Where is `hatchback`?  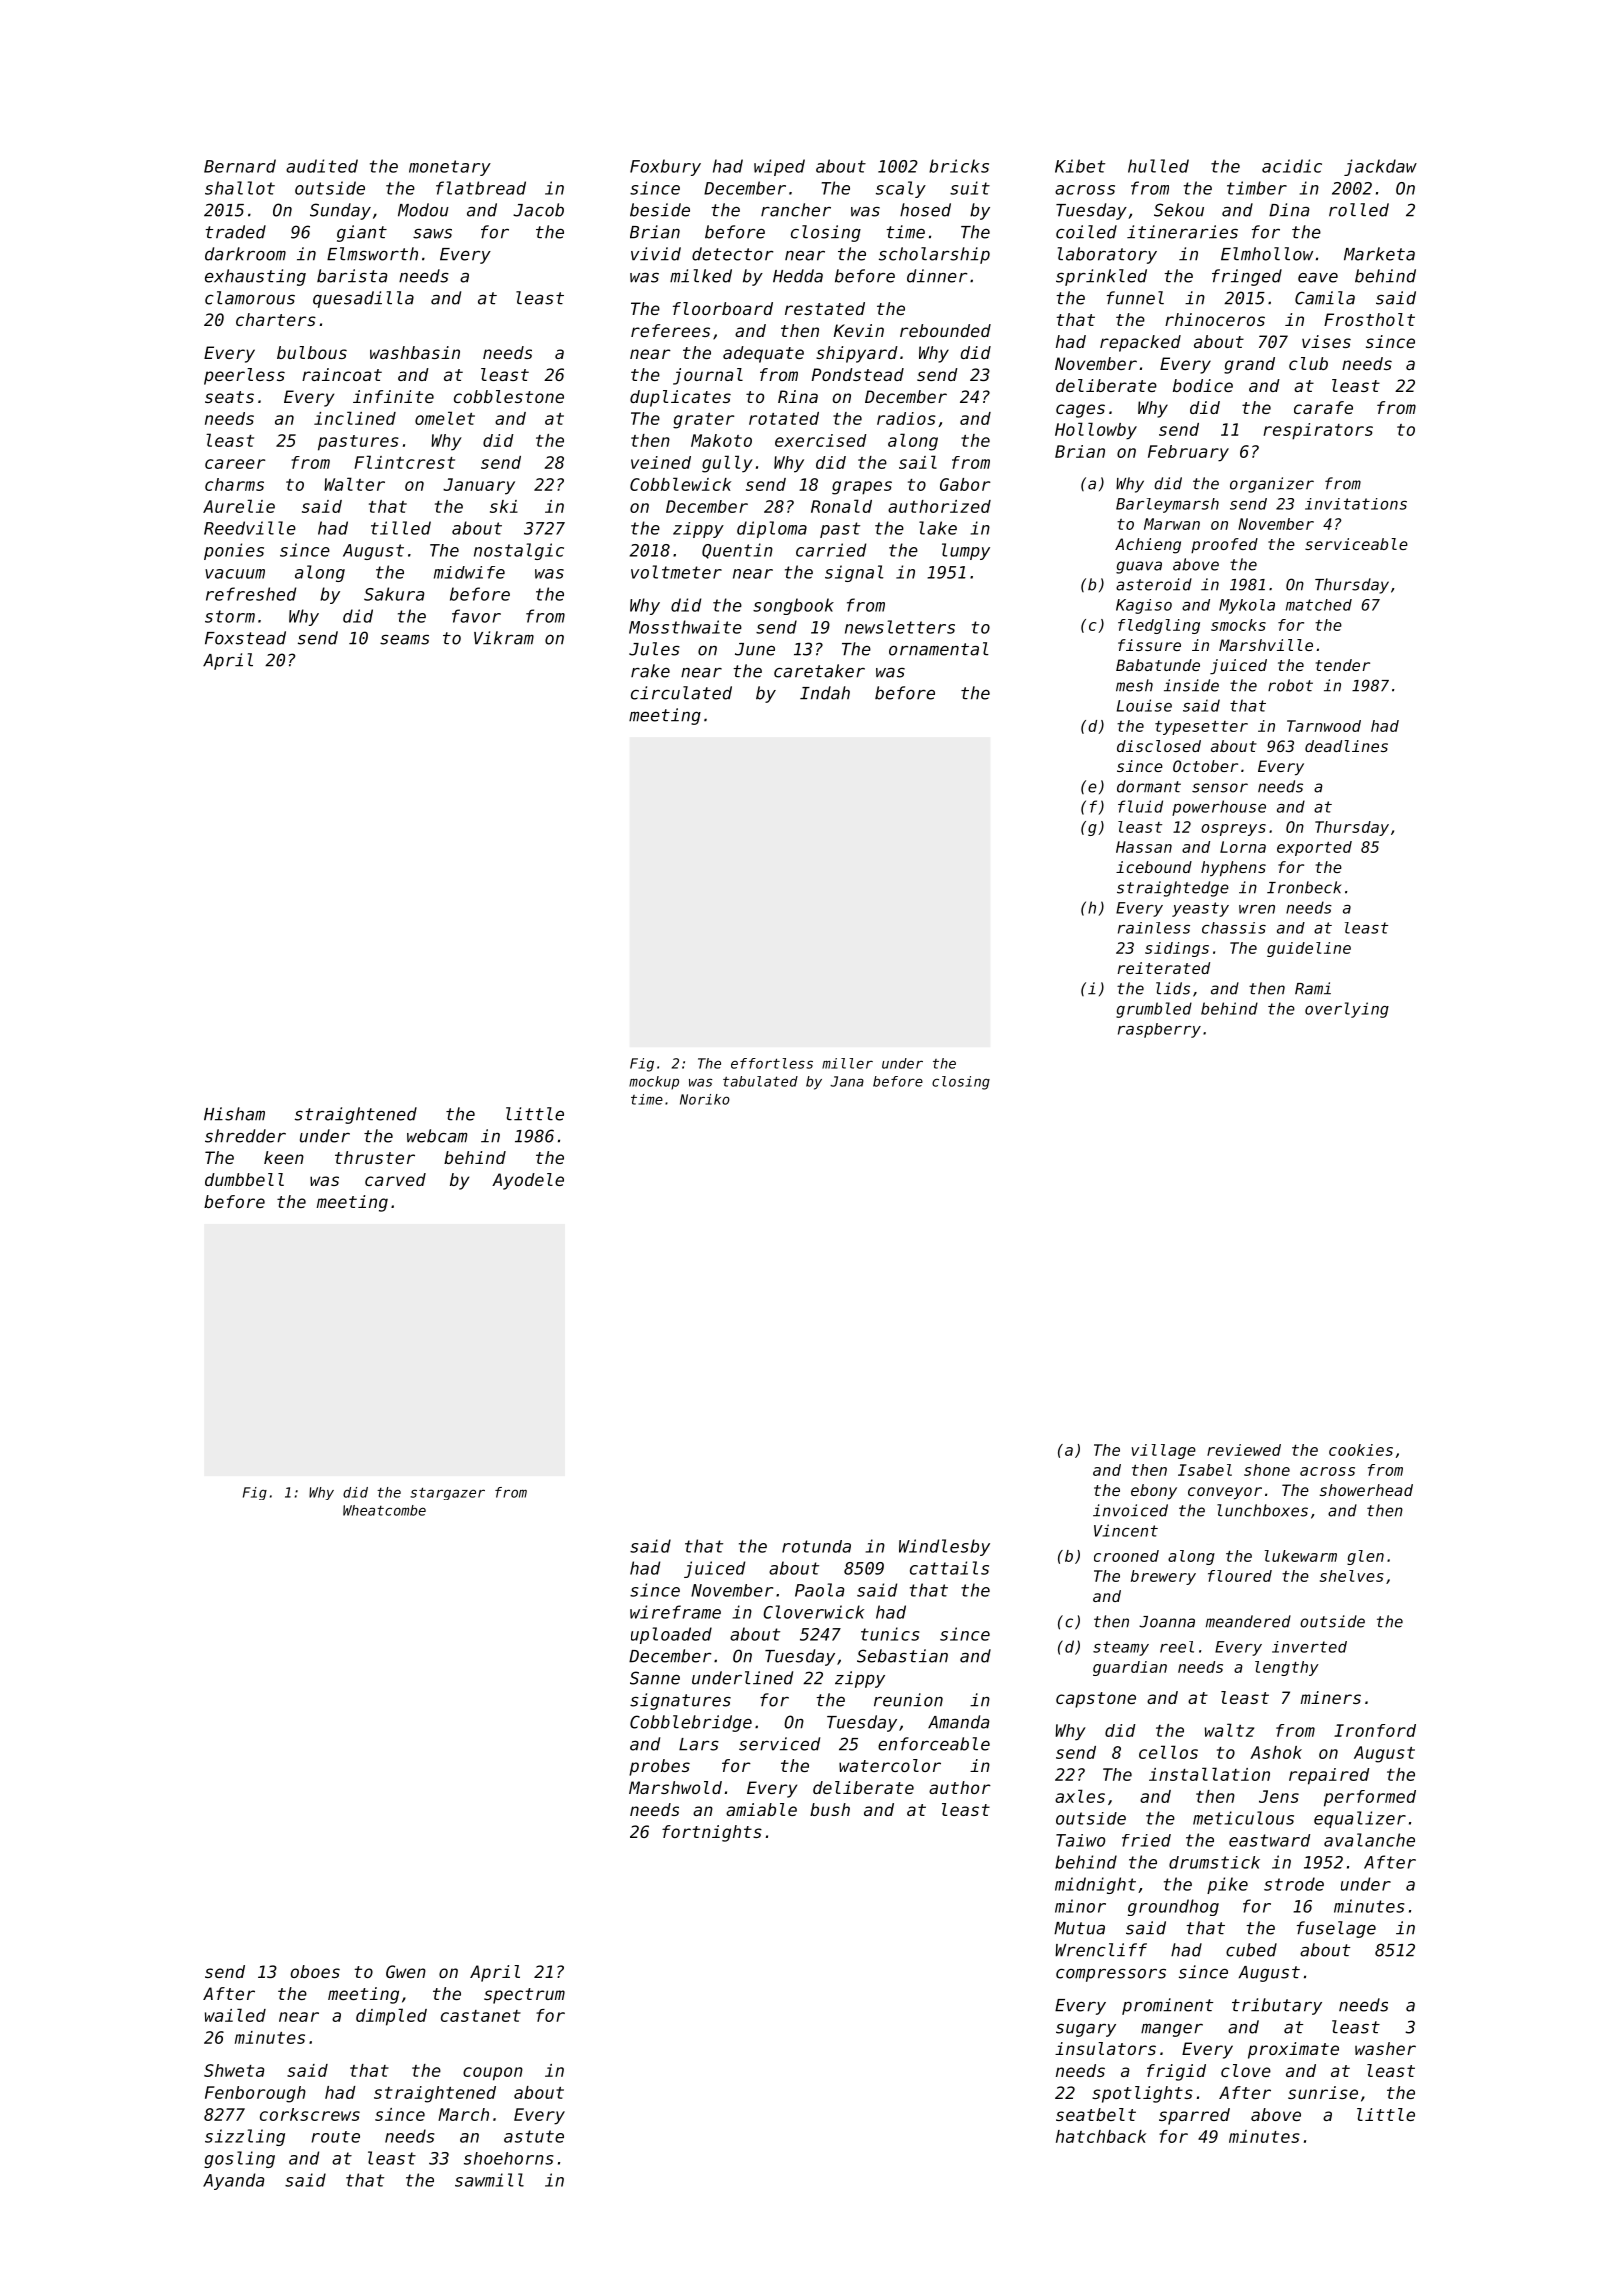 hatchback is located at coordinates (1101, 2136).
